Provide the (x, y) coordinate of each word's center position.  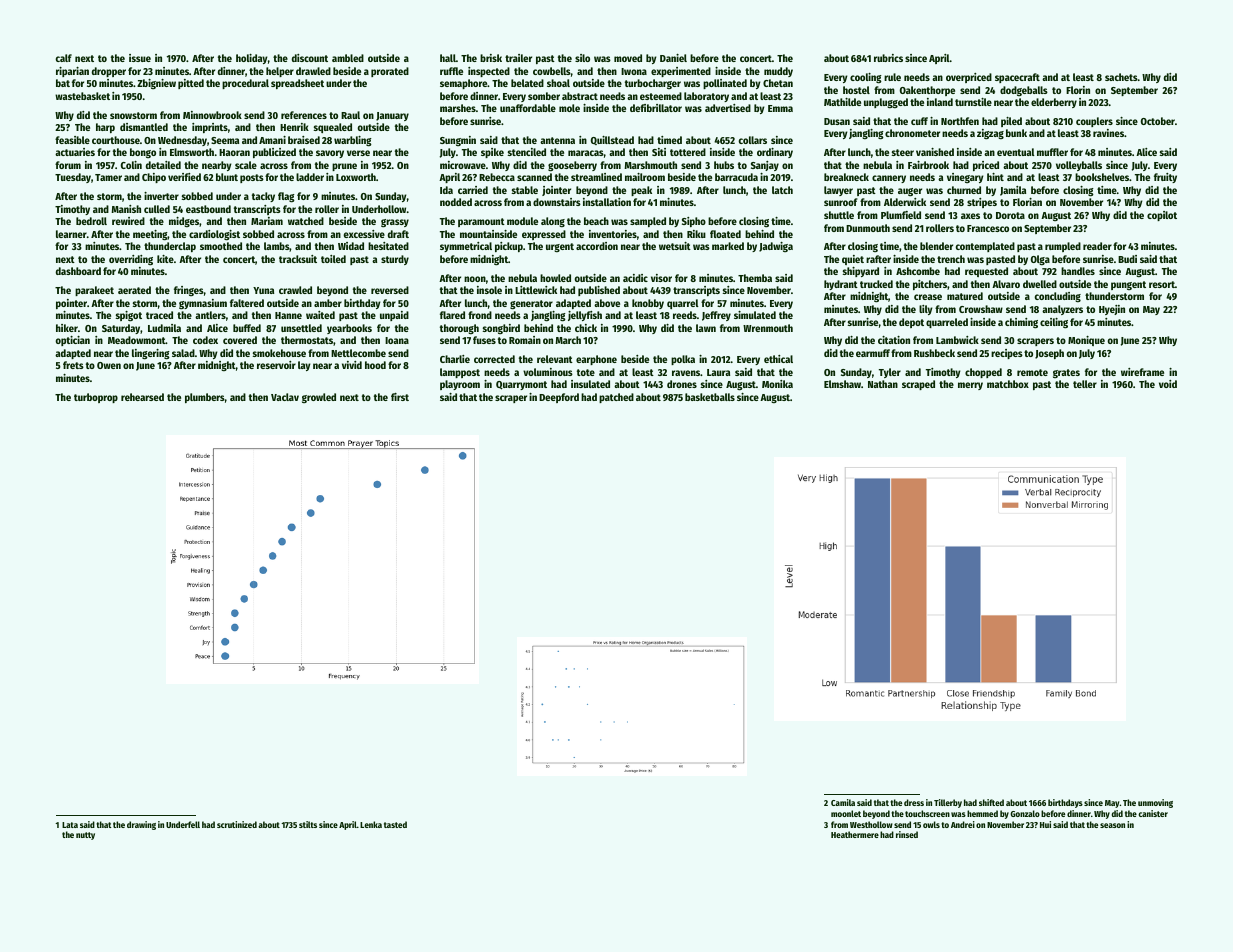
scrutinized (237, 824)
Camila (843, 802)
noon (475, 279)
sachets (1121, 77)
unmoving (1155, 803)
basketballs (710, 397)
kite (165, 259)
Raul (350, 115)
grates (1066, 373)
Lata (70, 825)
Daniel (673, 58)
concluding (1057, 297)
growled (319, 398)
